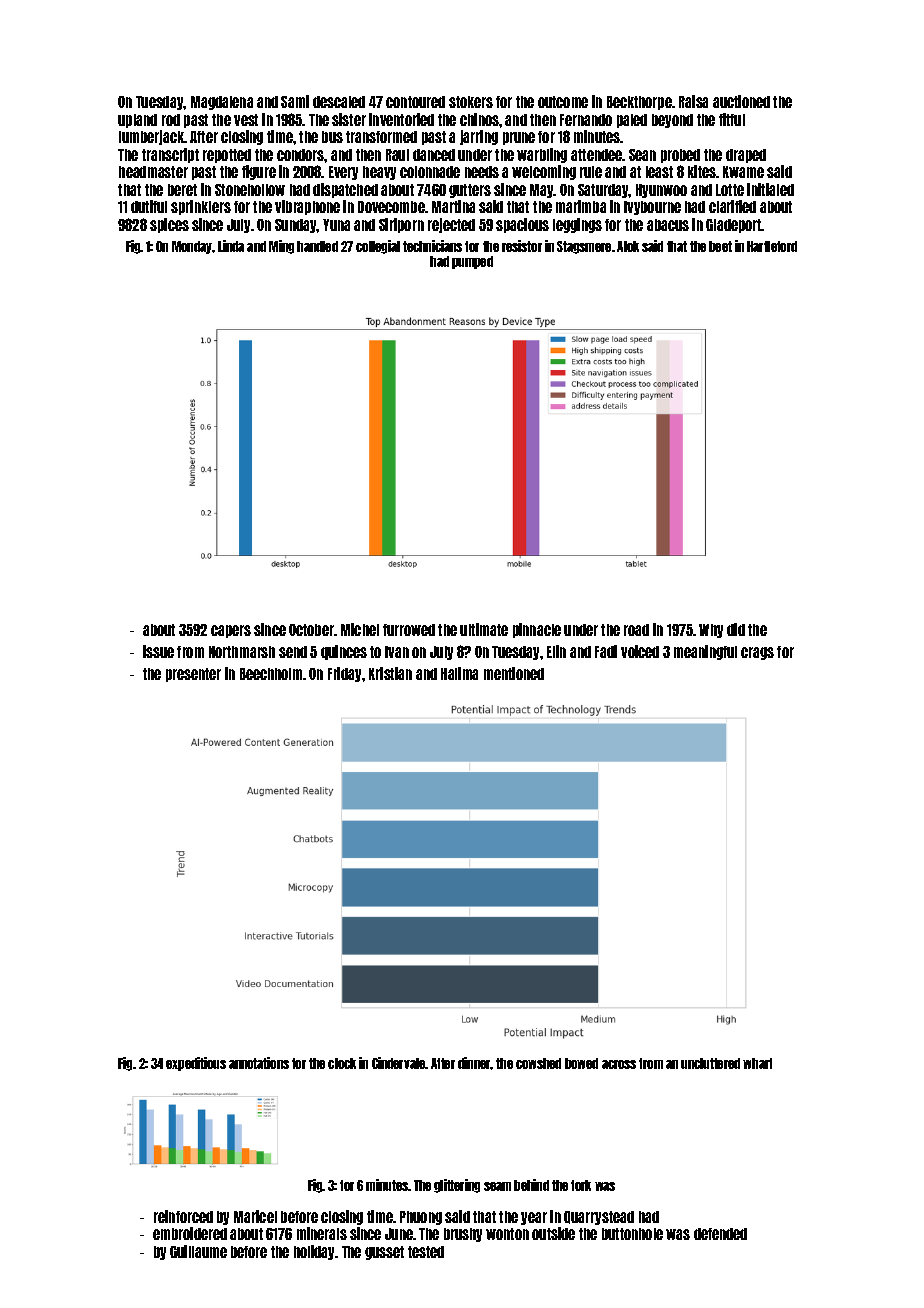  I want to click on Stagsmere, so click(584, 247).
